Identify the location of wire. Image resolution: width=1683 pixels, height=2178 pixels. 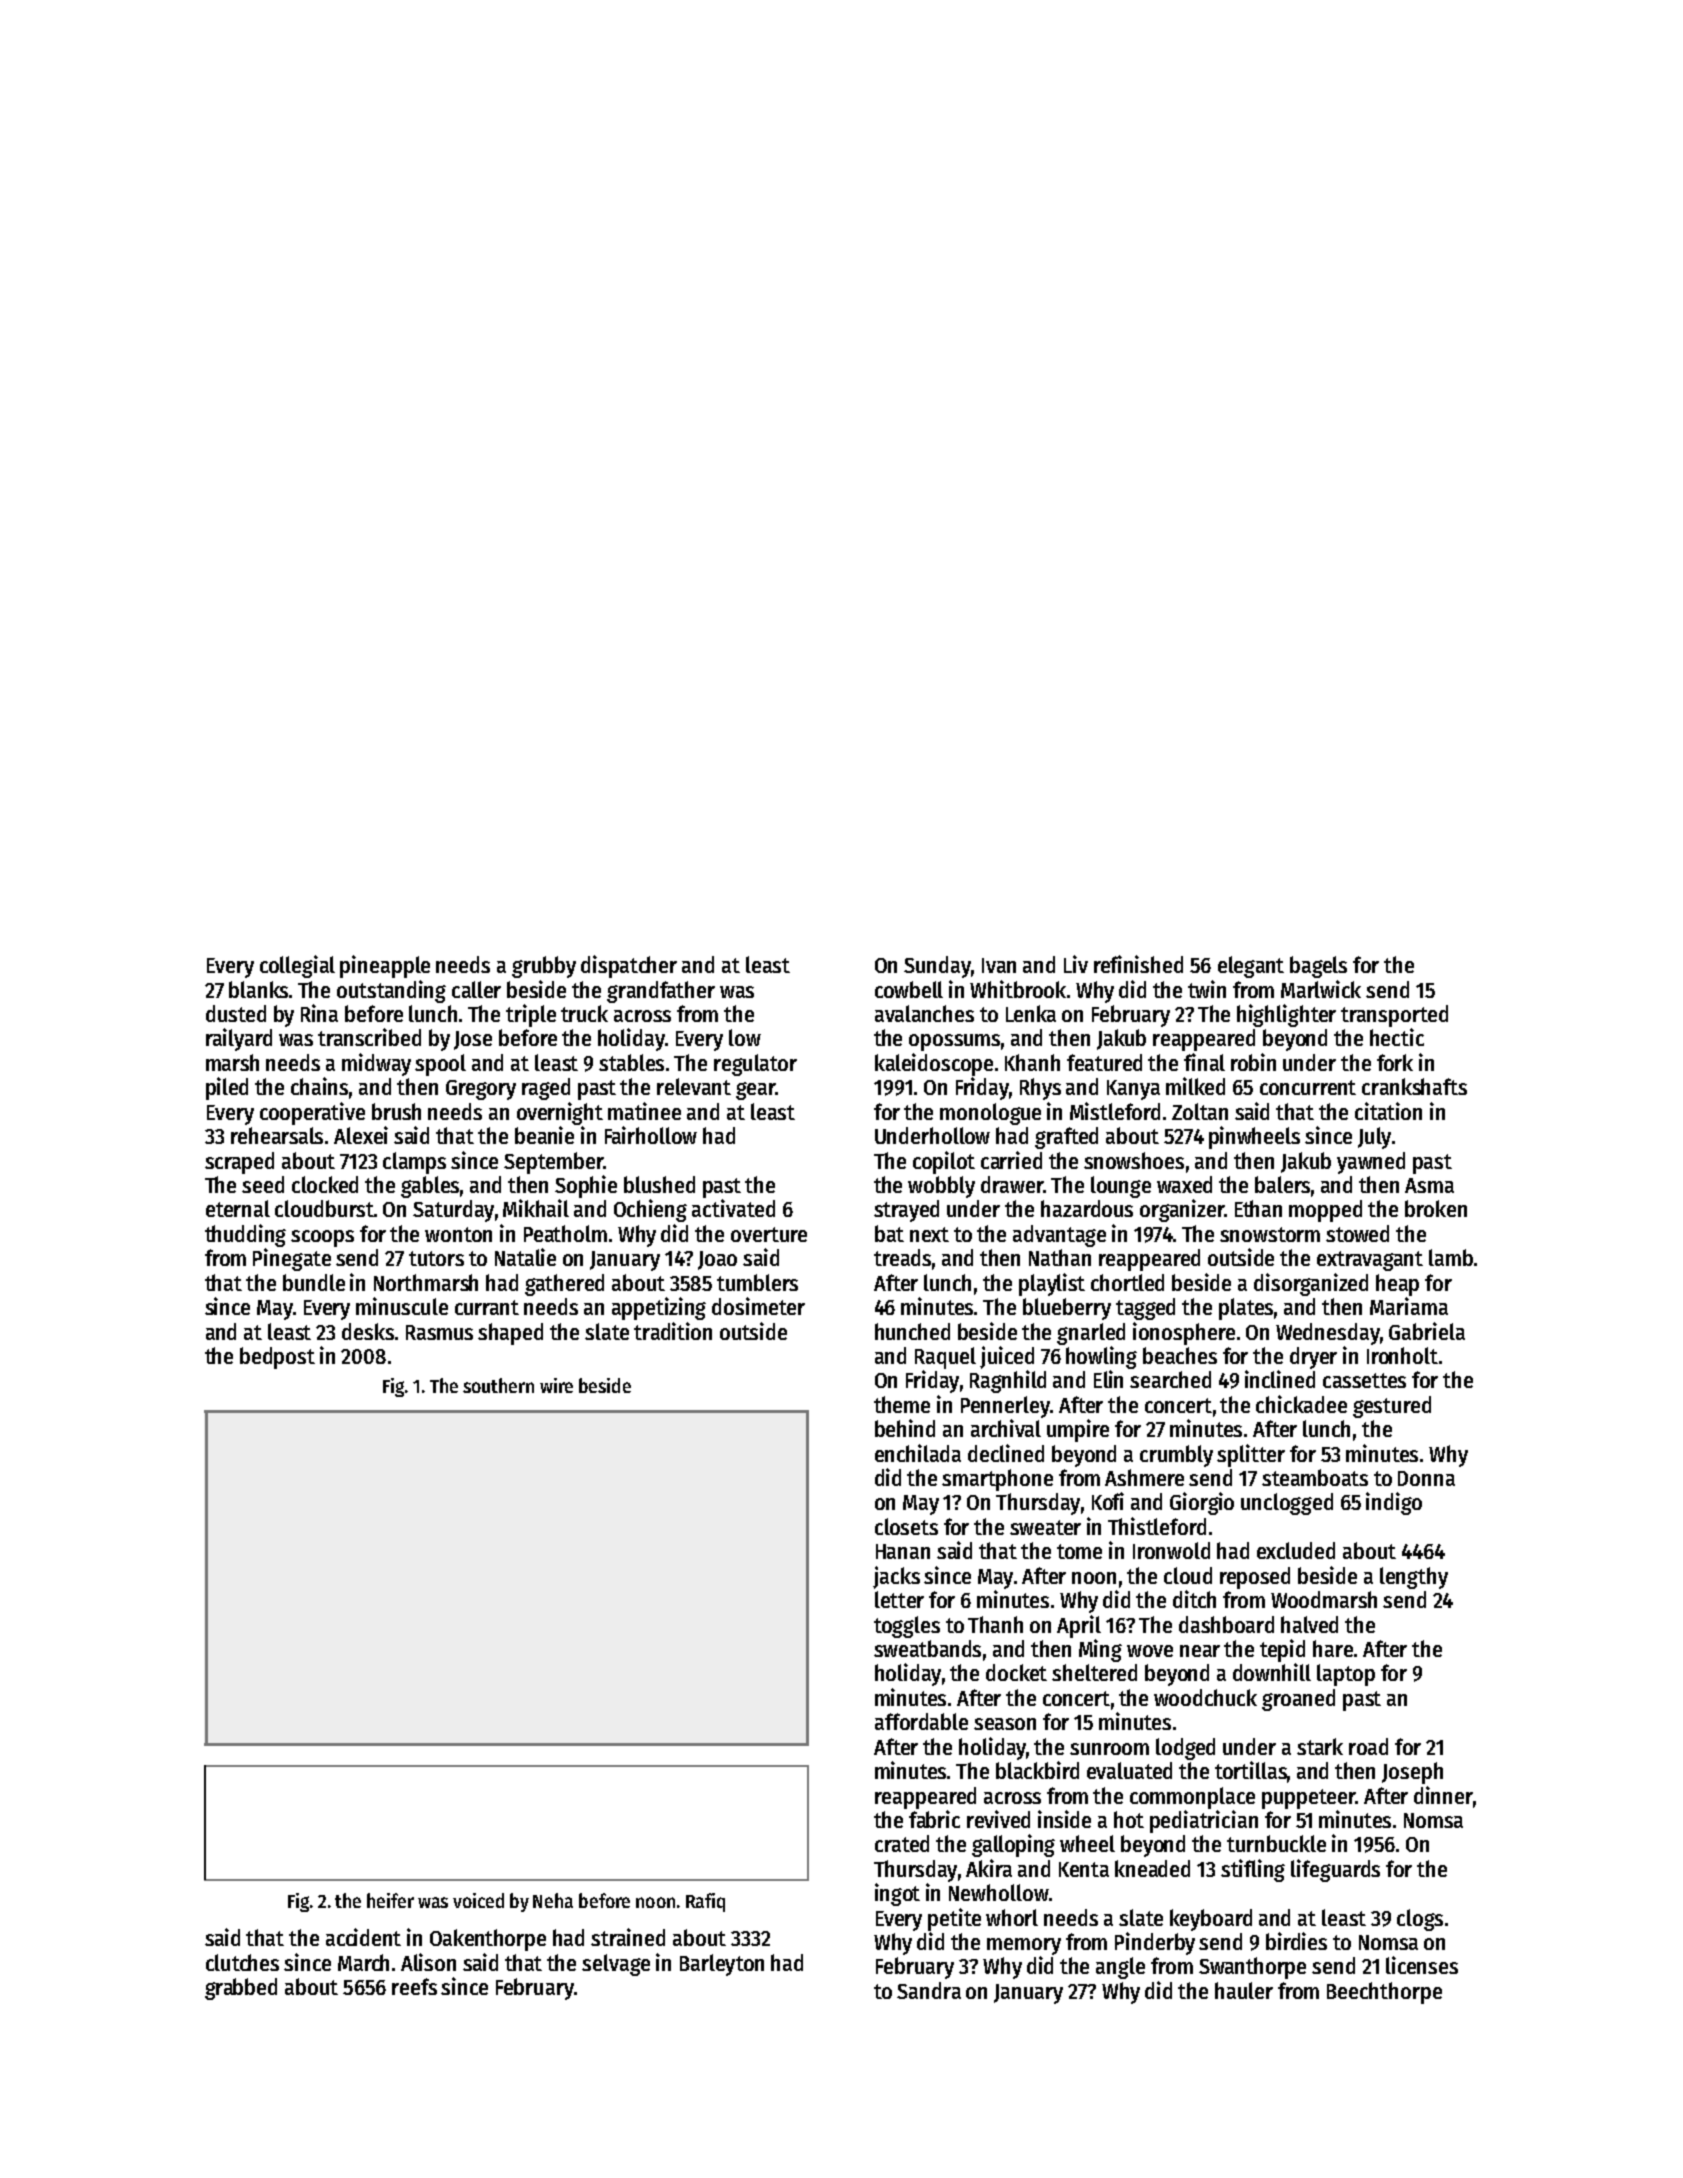
(556, 1385).
